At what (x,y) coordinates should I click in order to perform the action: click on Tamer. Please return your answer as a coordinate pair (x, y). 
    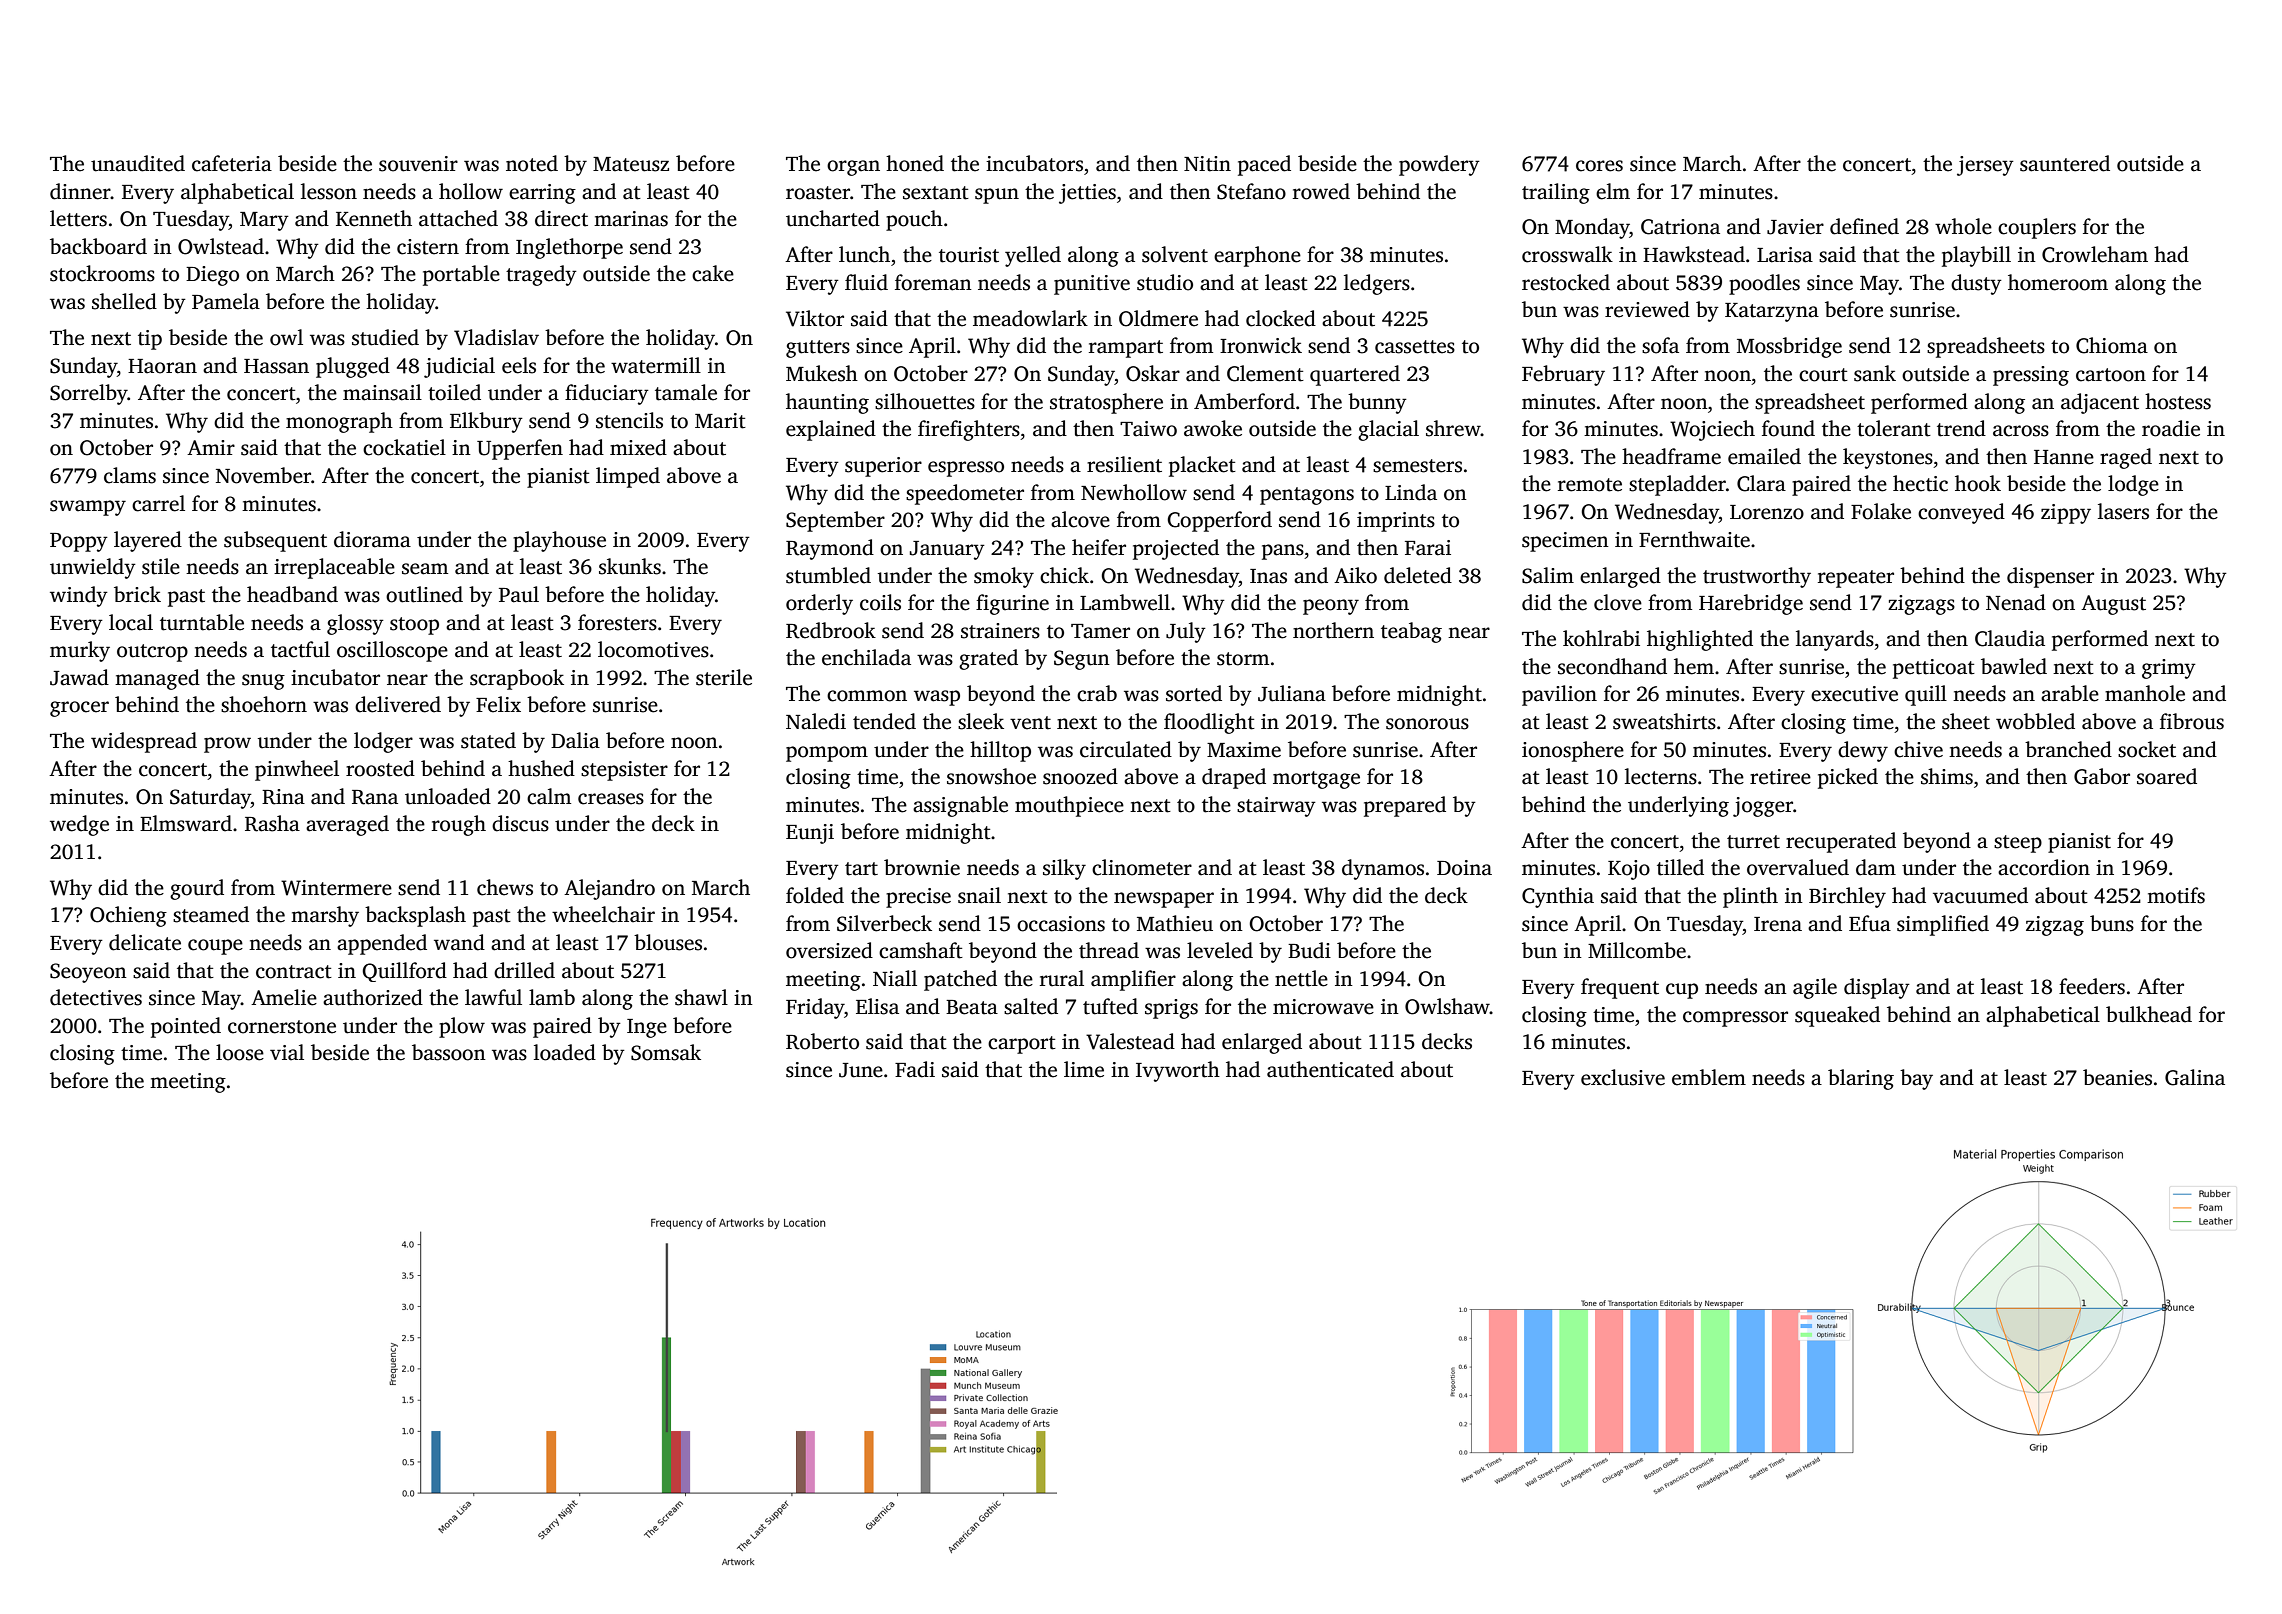
    Looking at the image, I should click on (1100, 631).
